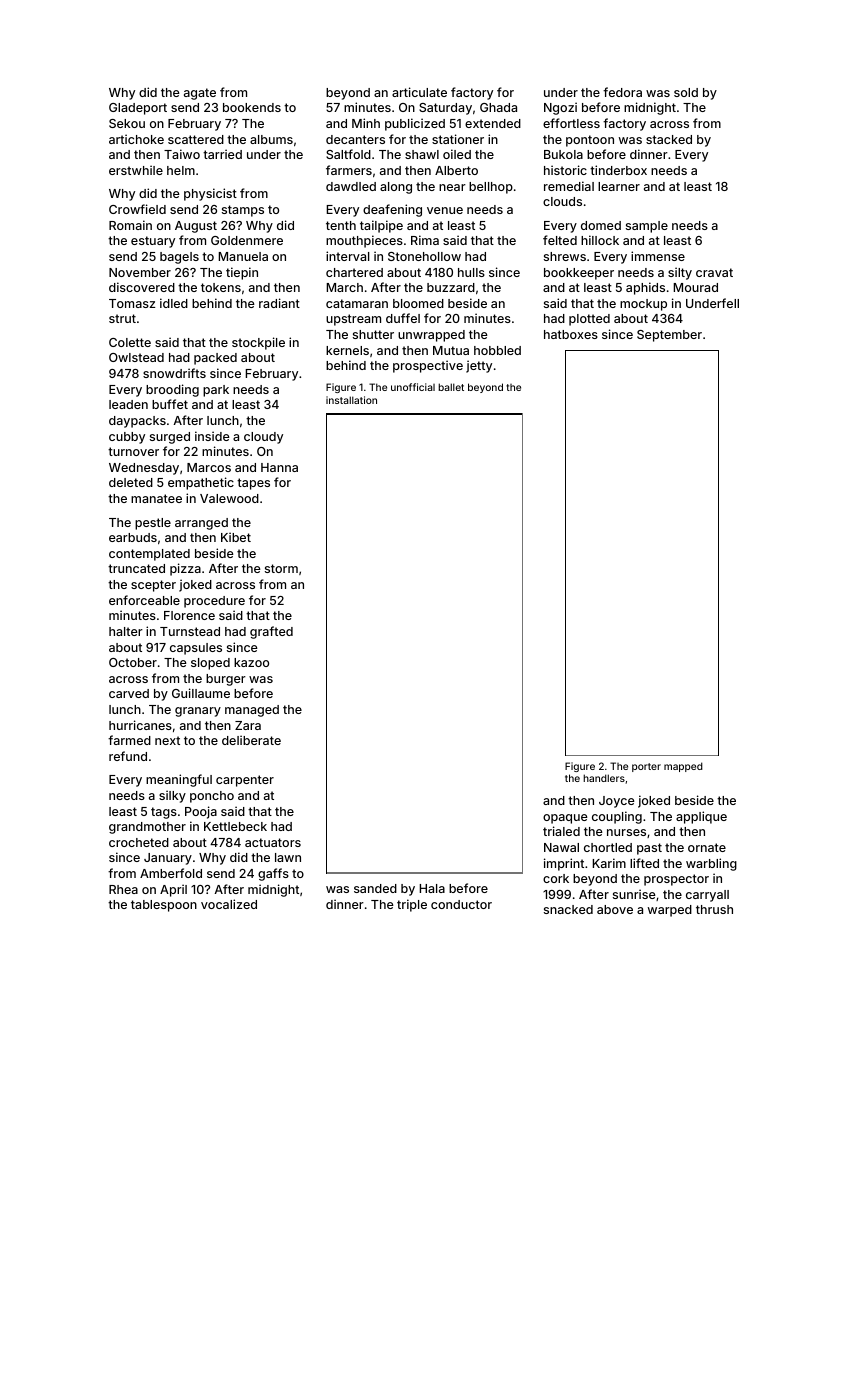 This page has height=1400, width=849. What do you see at coordinates (123, 889) in the page?
I see `Rhea` at bounding box center [123, 889].
